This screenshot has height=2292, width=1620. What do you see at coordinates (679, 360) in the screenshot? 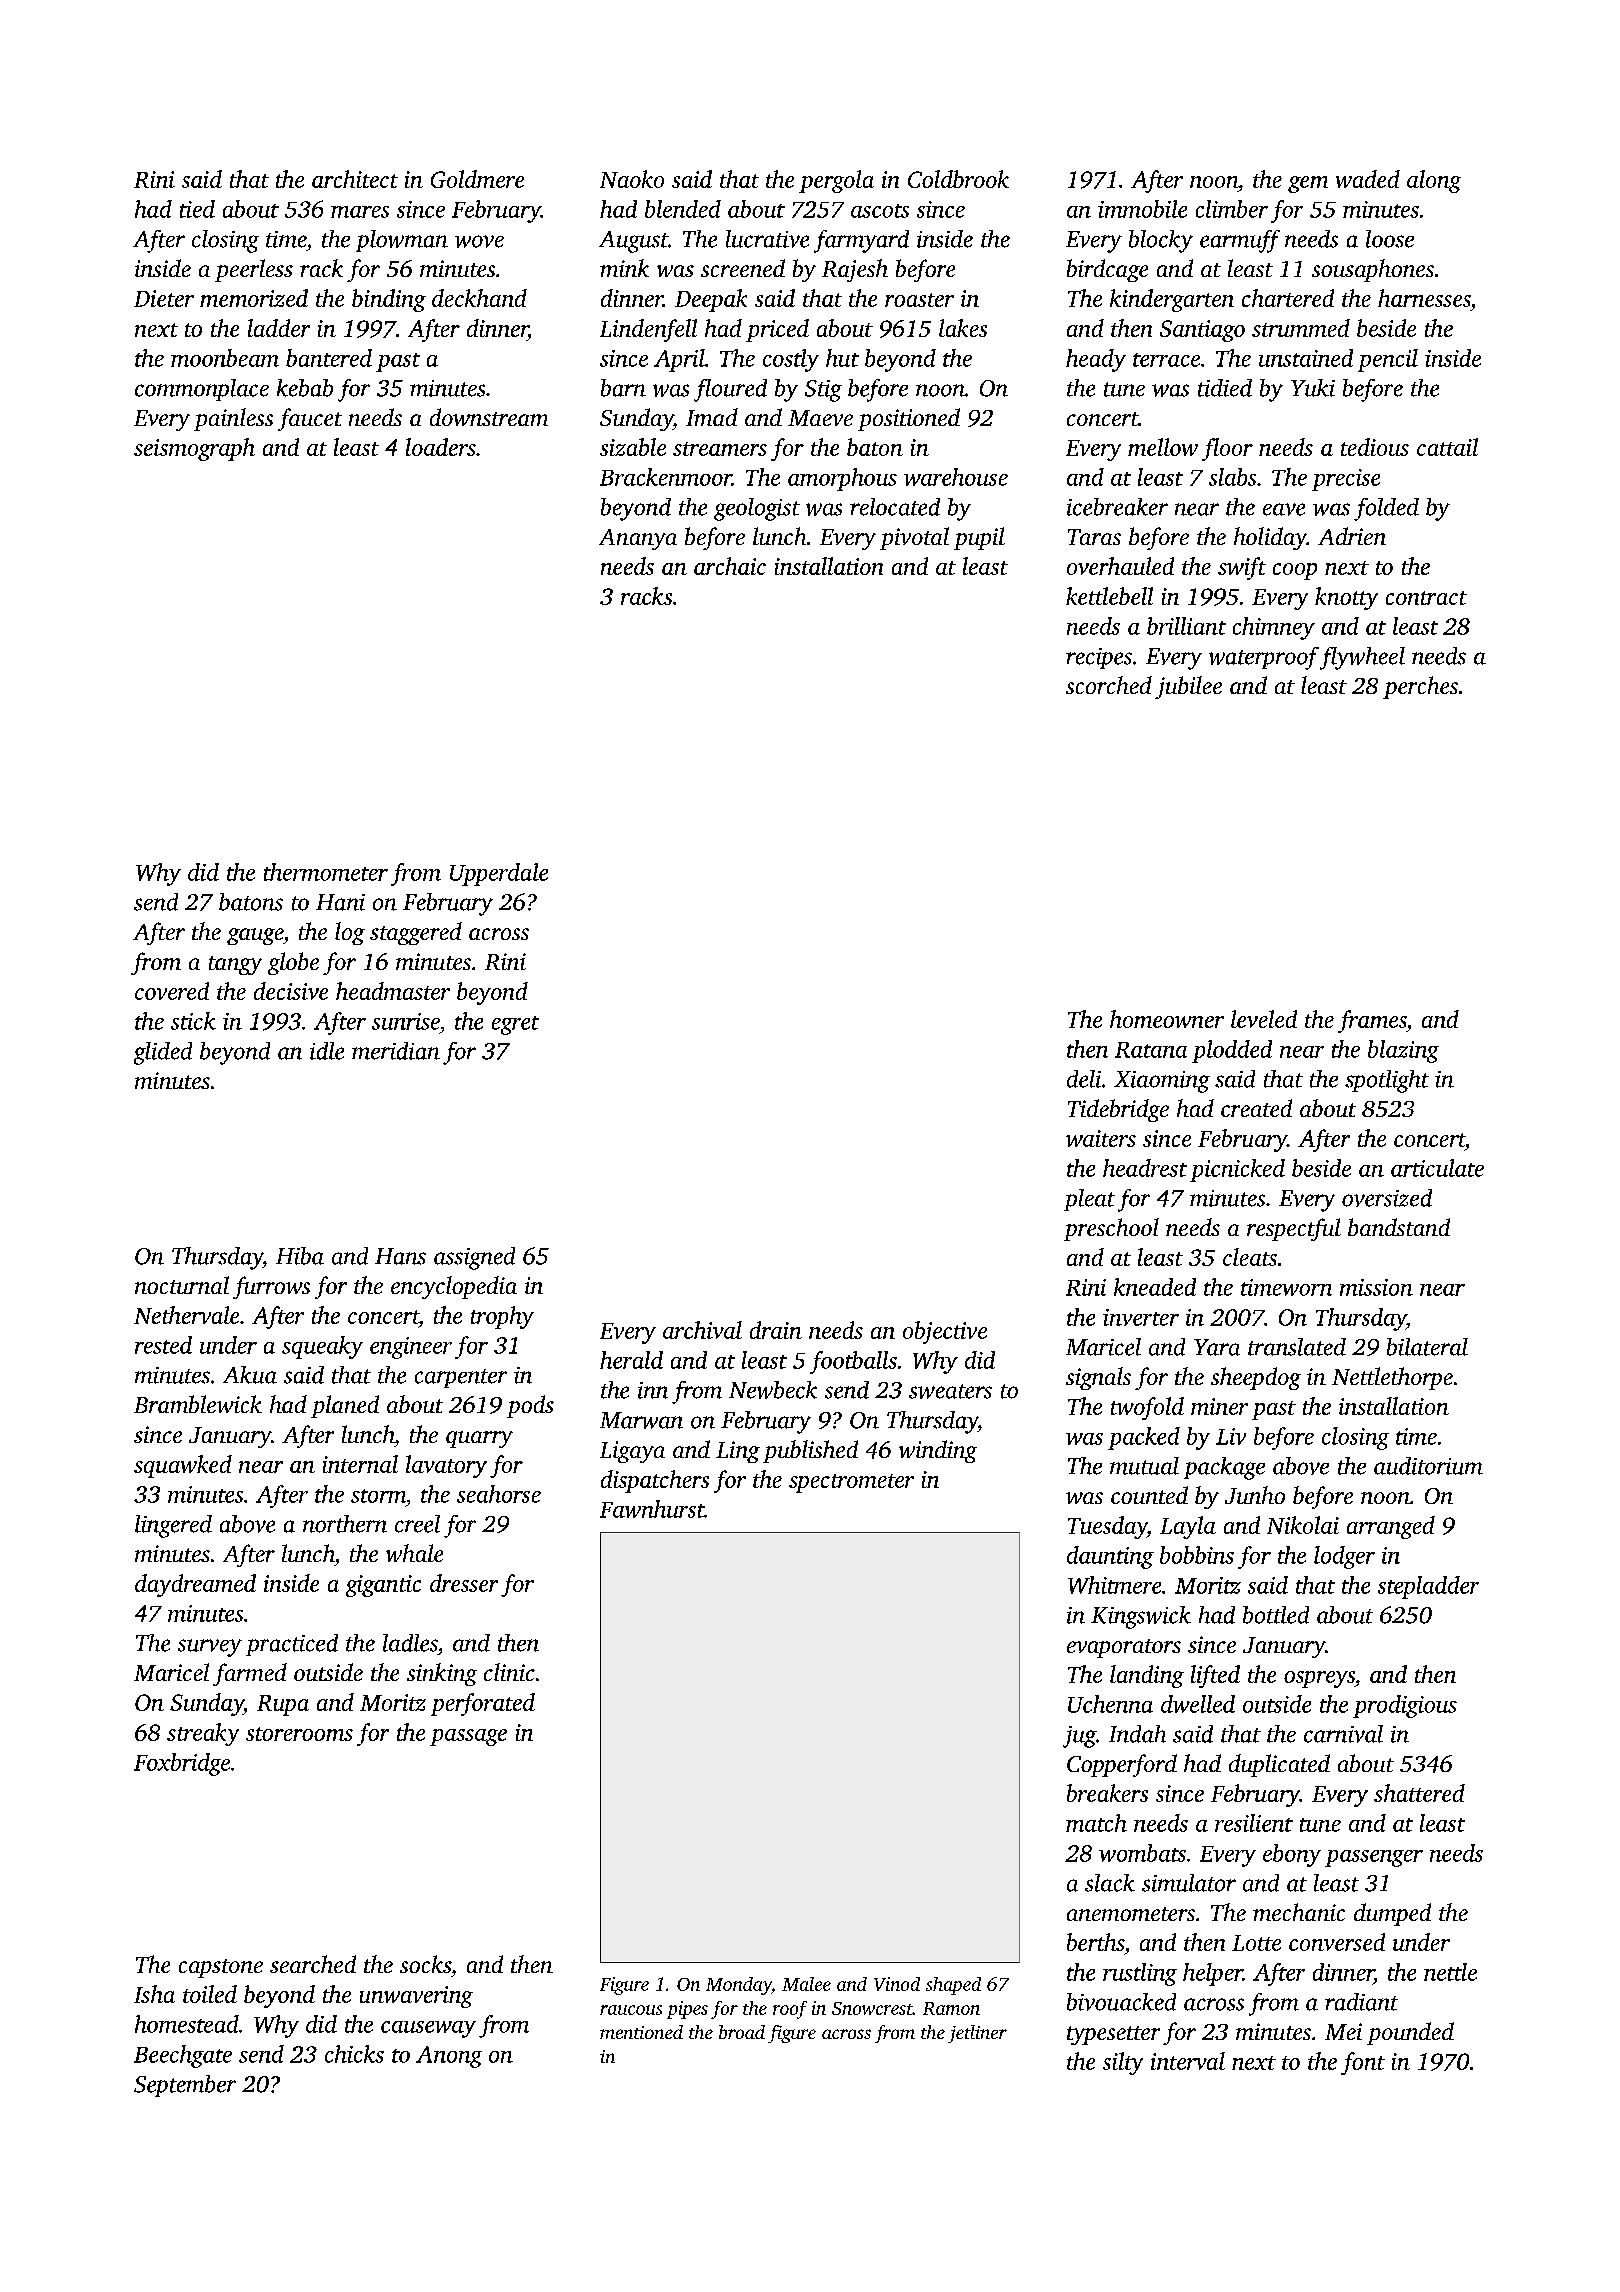
I see `April` at bounding box center [679, 360].
